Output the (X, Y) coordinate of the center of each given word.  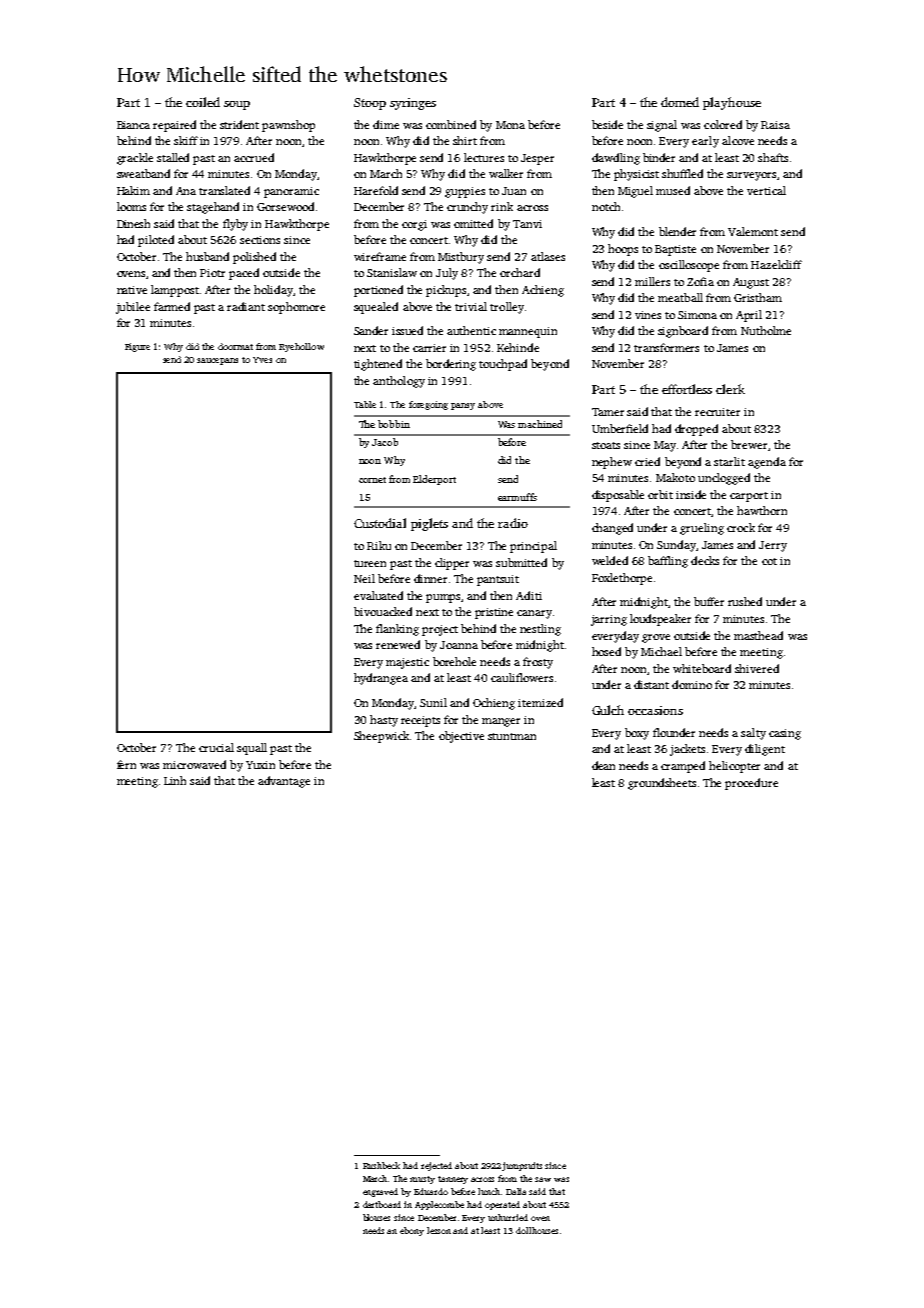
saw (543, 1179)
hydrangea (381, 679)
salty (753, 734)
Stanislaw (392, 272)
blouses (376, 1217)
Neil (364, 578)
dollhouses (537, 1230)
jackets (687, 750)
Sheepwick (381, 737)
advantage (284, 782)
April (749, 316)
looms (131, 206)
